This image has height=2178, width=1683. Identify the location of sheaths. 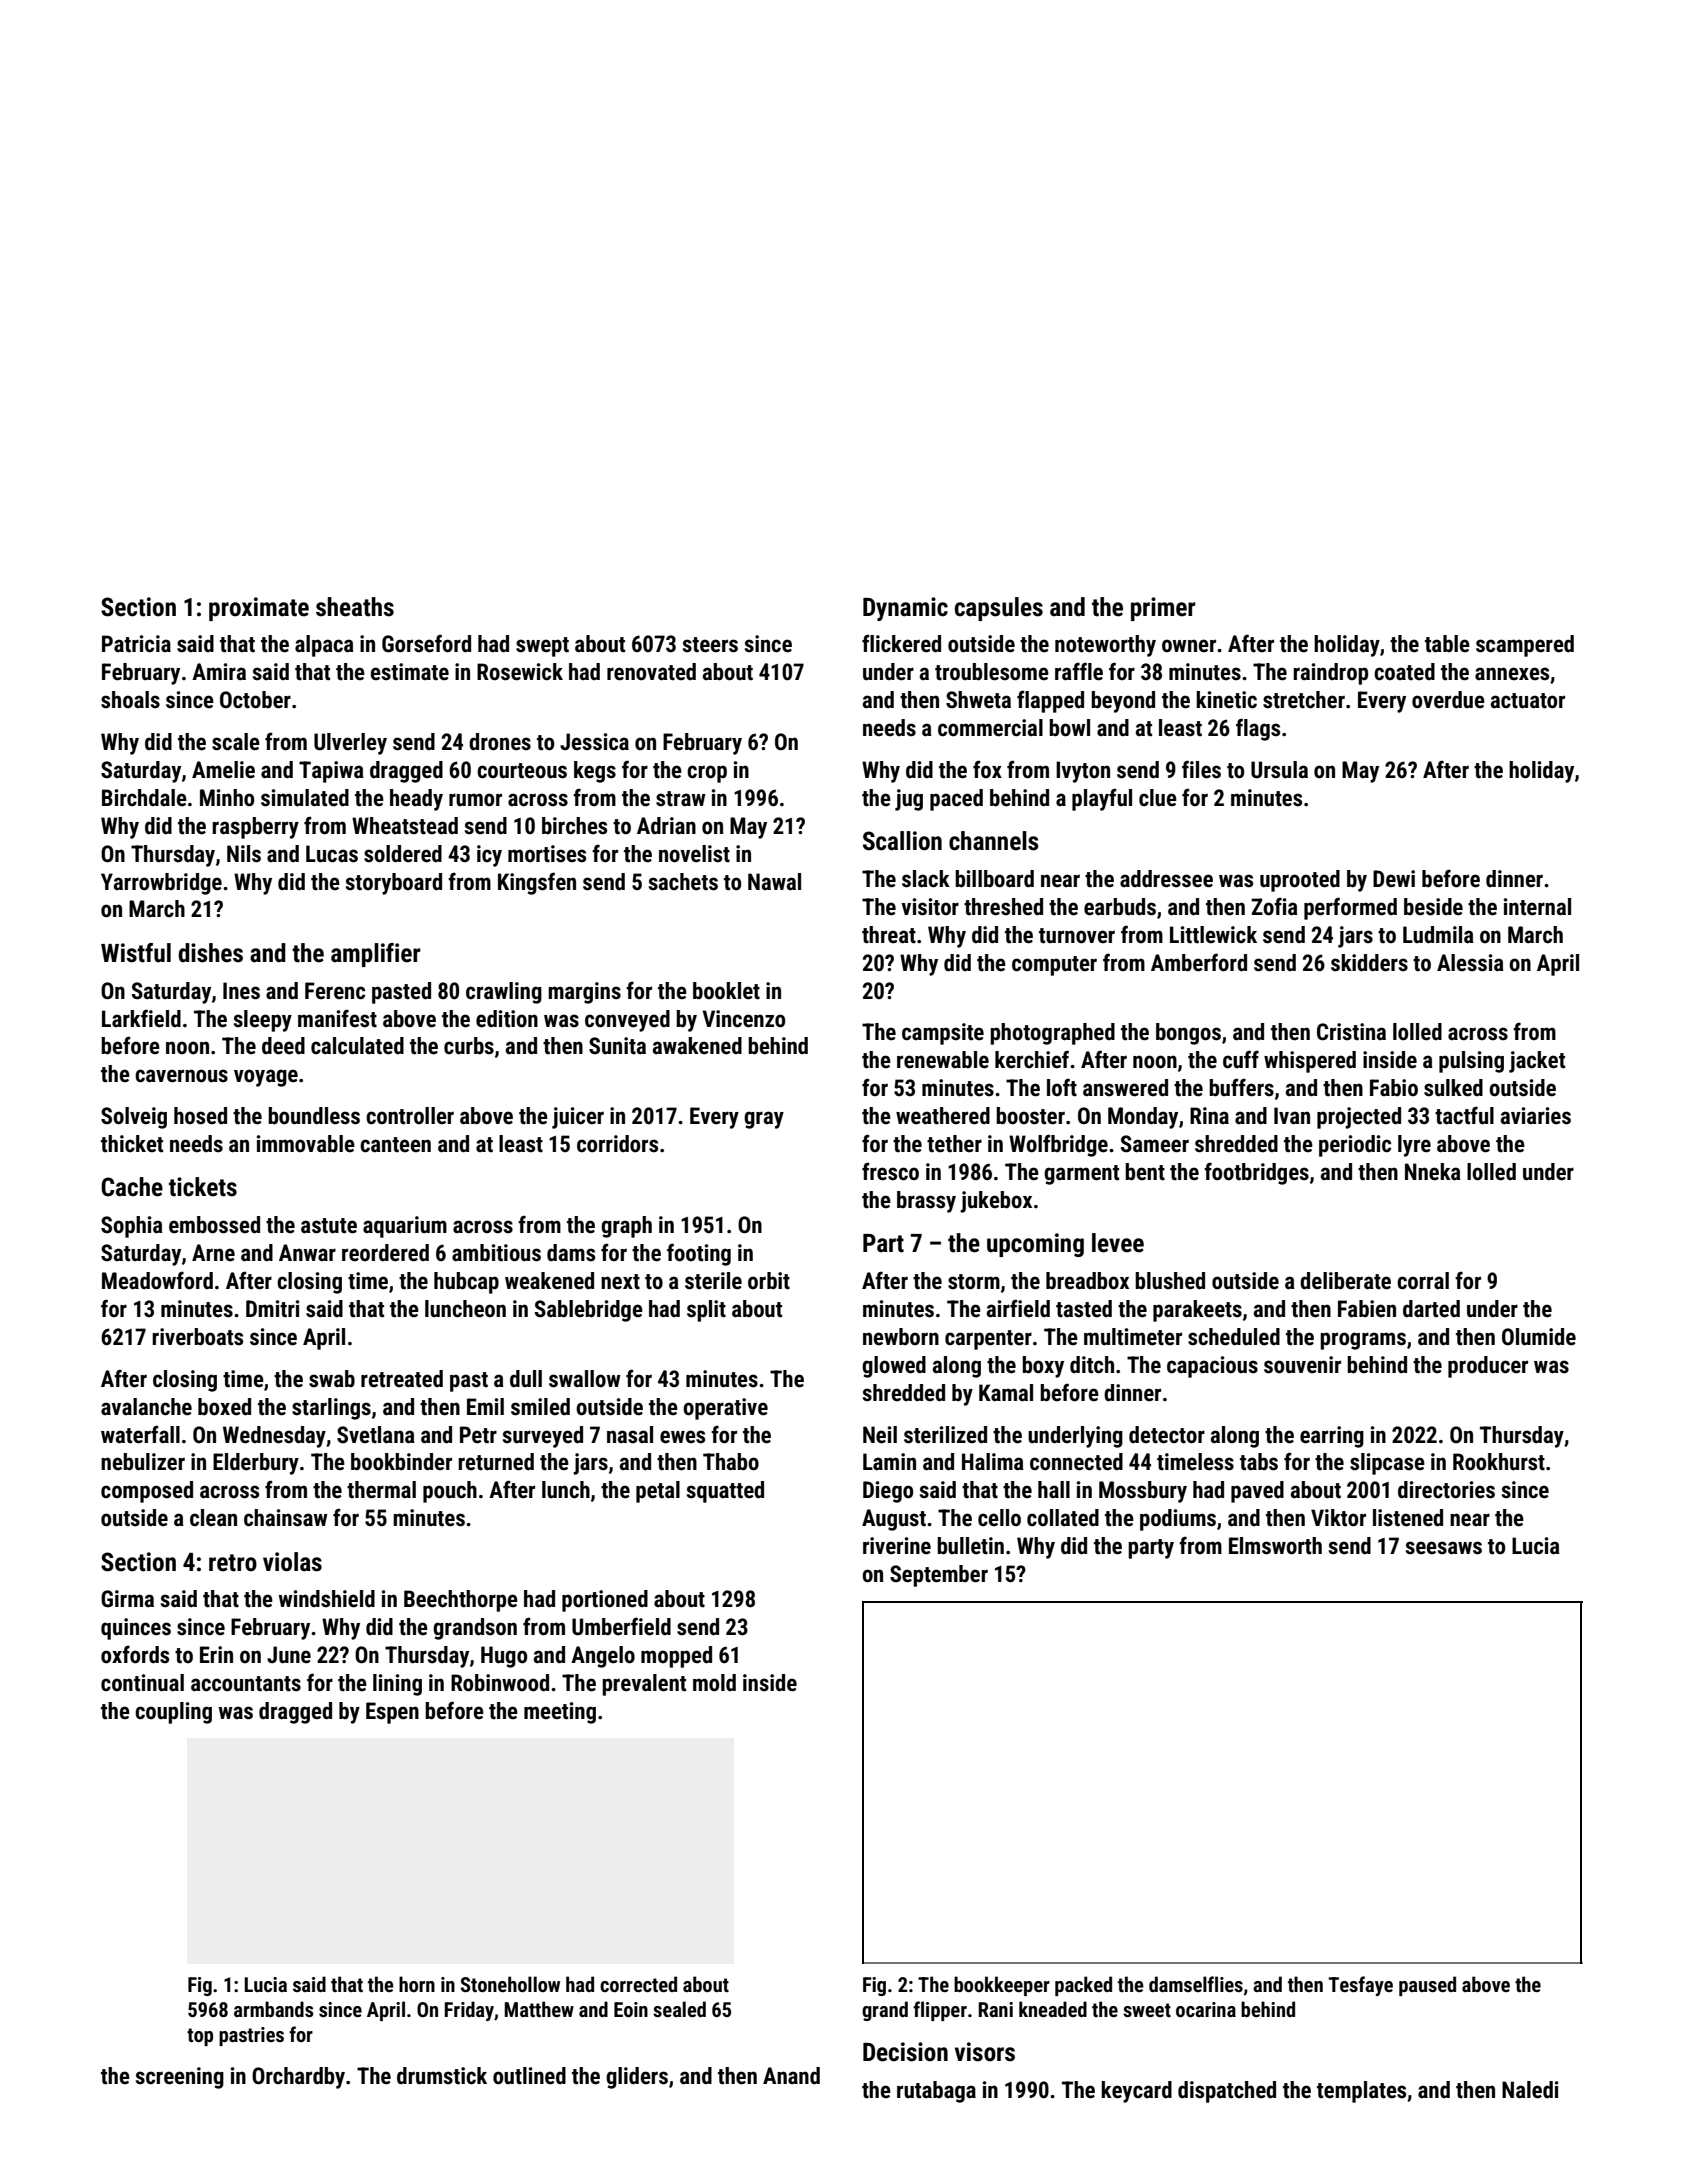
(355, 607).
